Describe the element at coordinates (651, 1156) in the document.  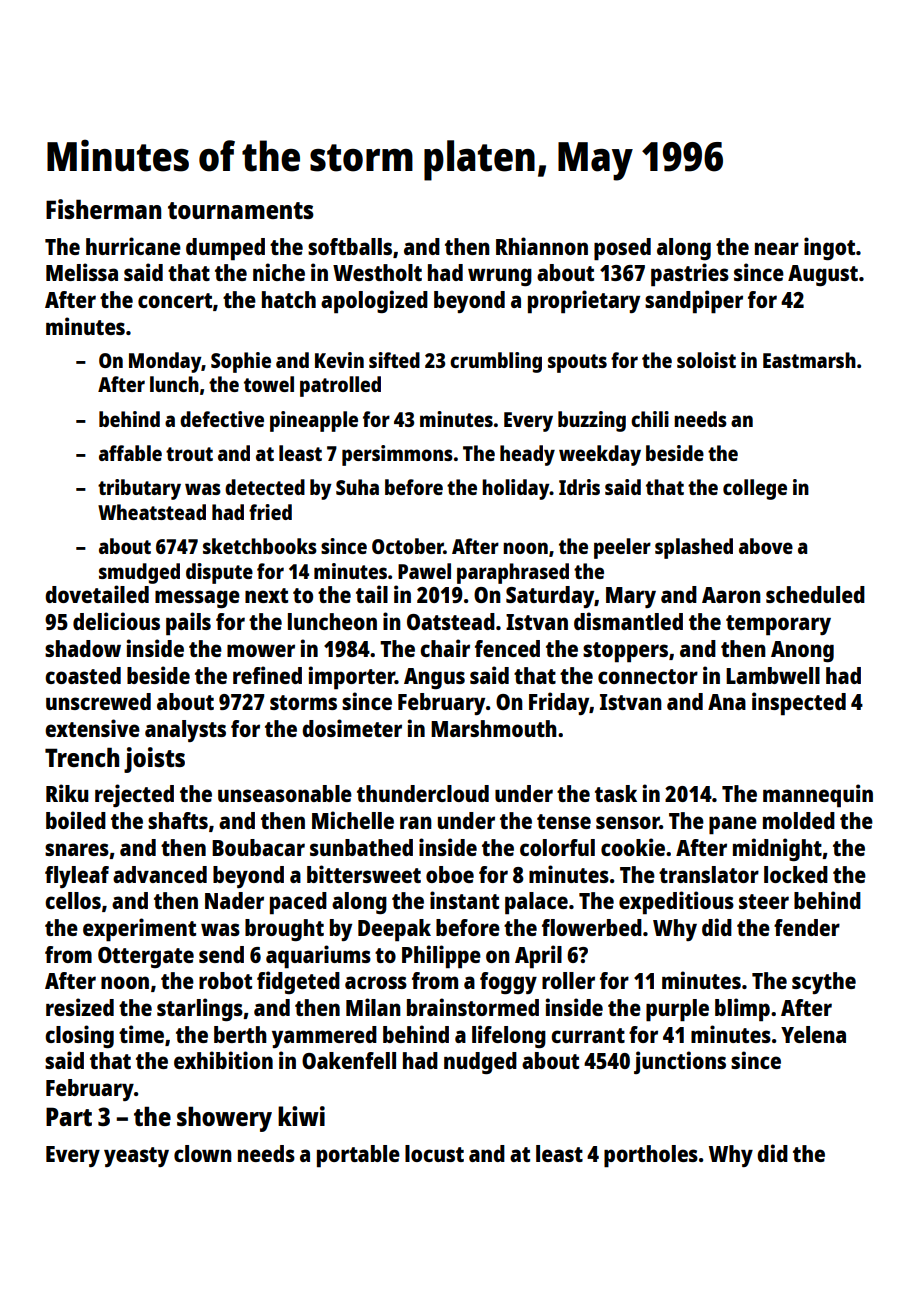
I see `portholes` at that location.
